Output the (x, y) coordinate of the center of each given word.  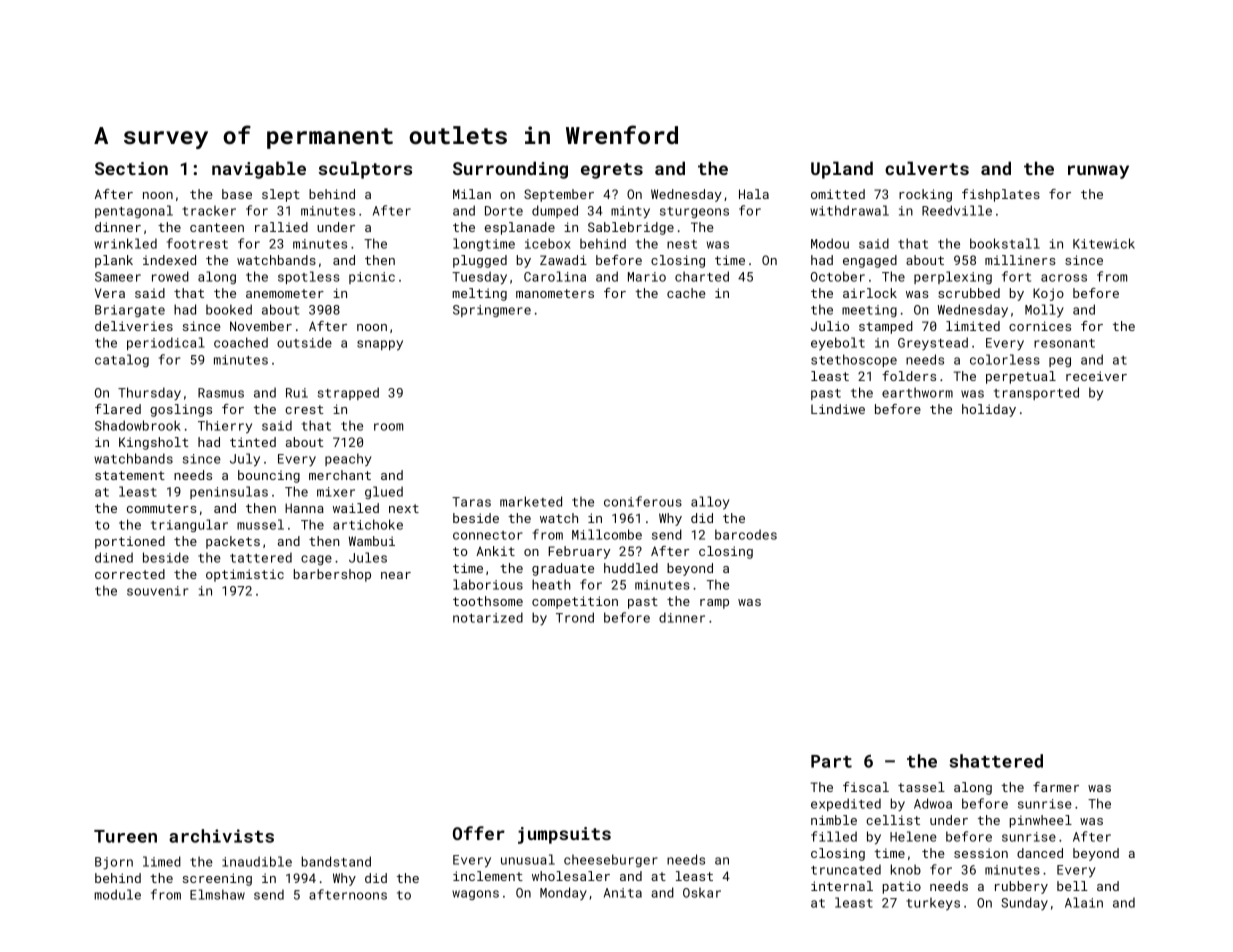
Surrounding (510, 170)
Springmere (492, 311)
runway (1098, 172)
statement (130, 475)
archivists (221, 836)
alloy (710, 503)
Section (131, 168)
